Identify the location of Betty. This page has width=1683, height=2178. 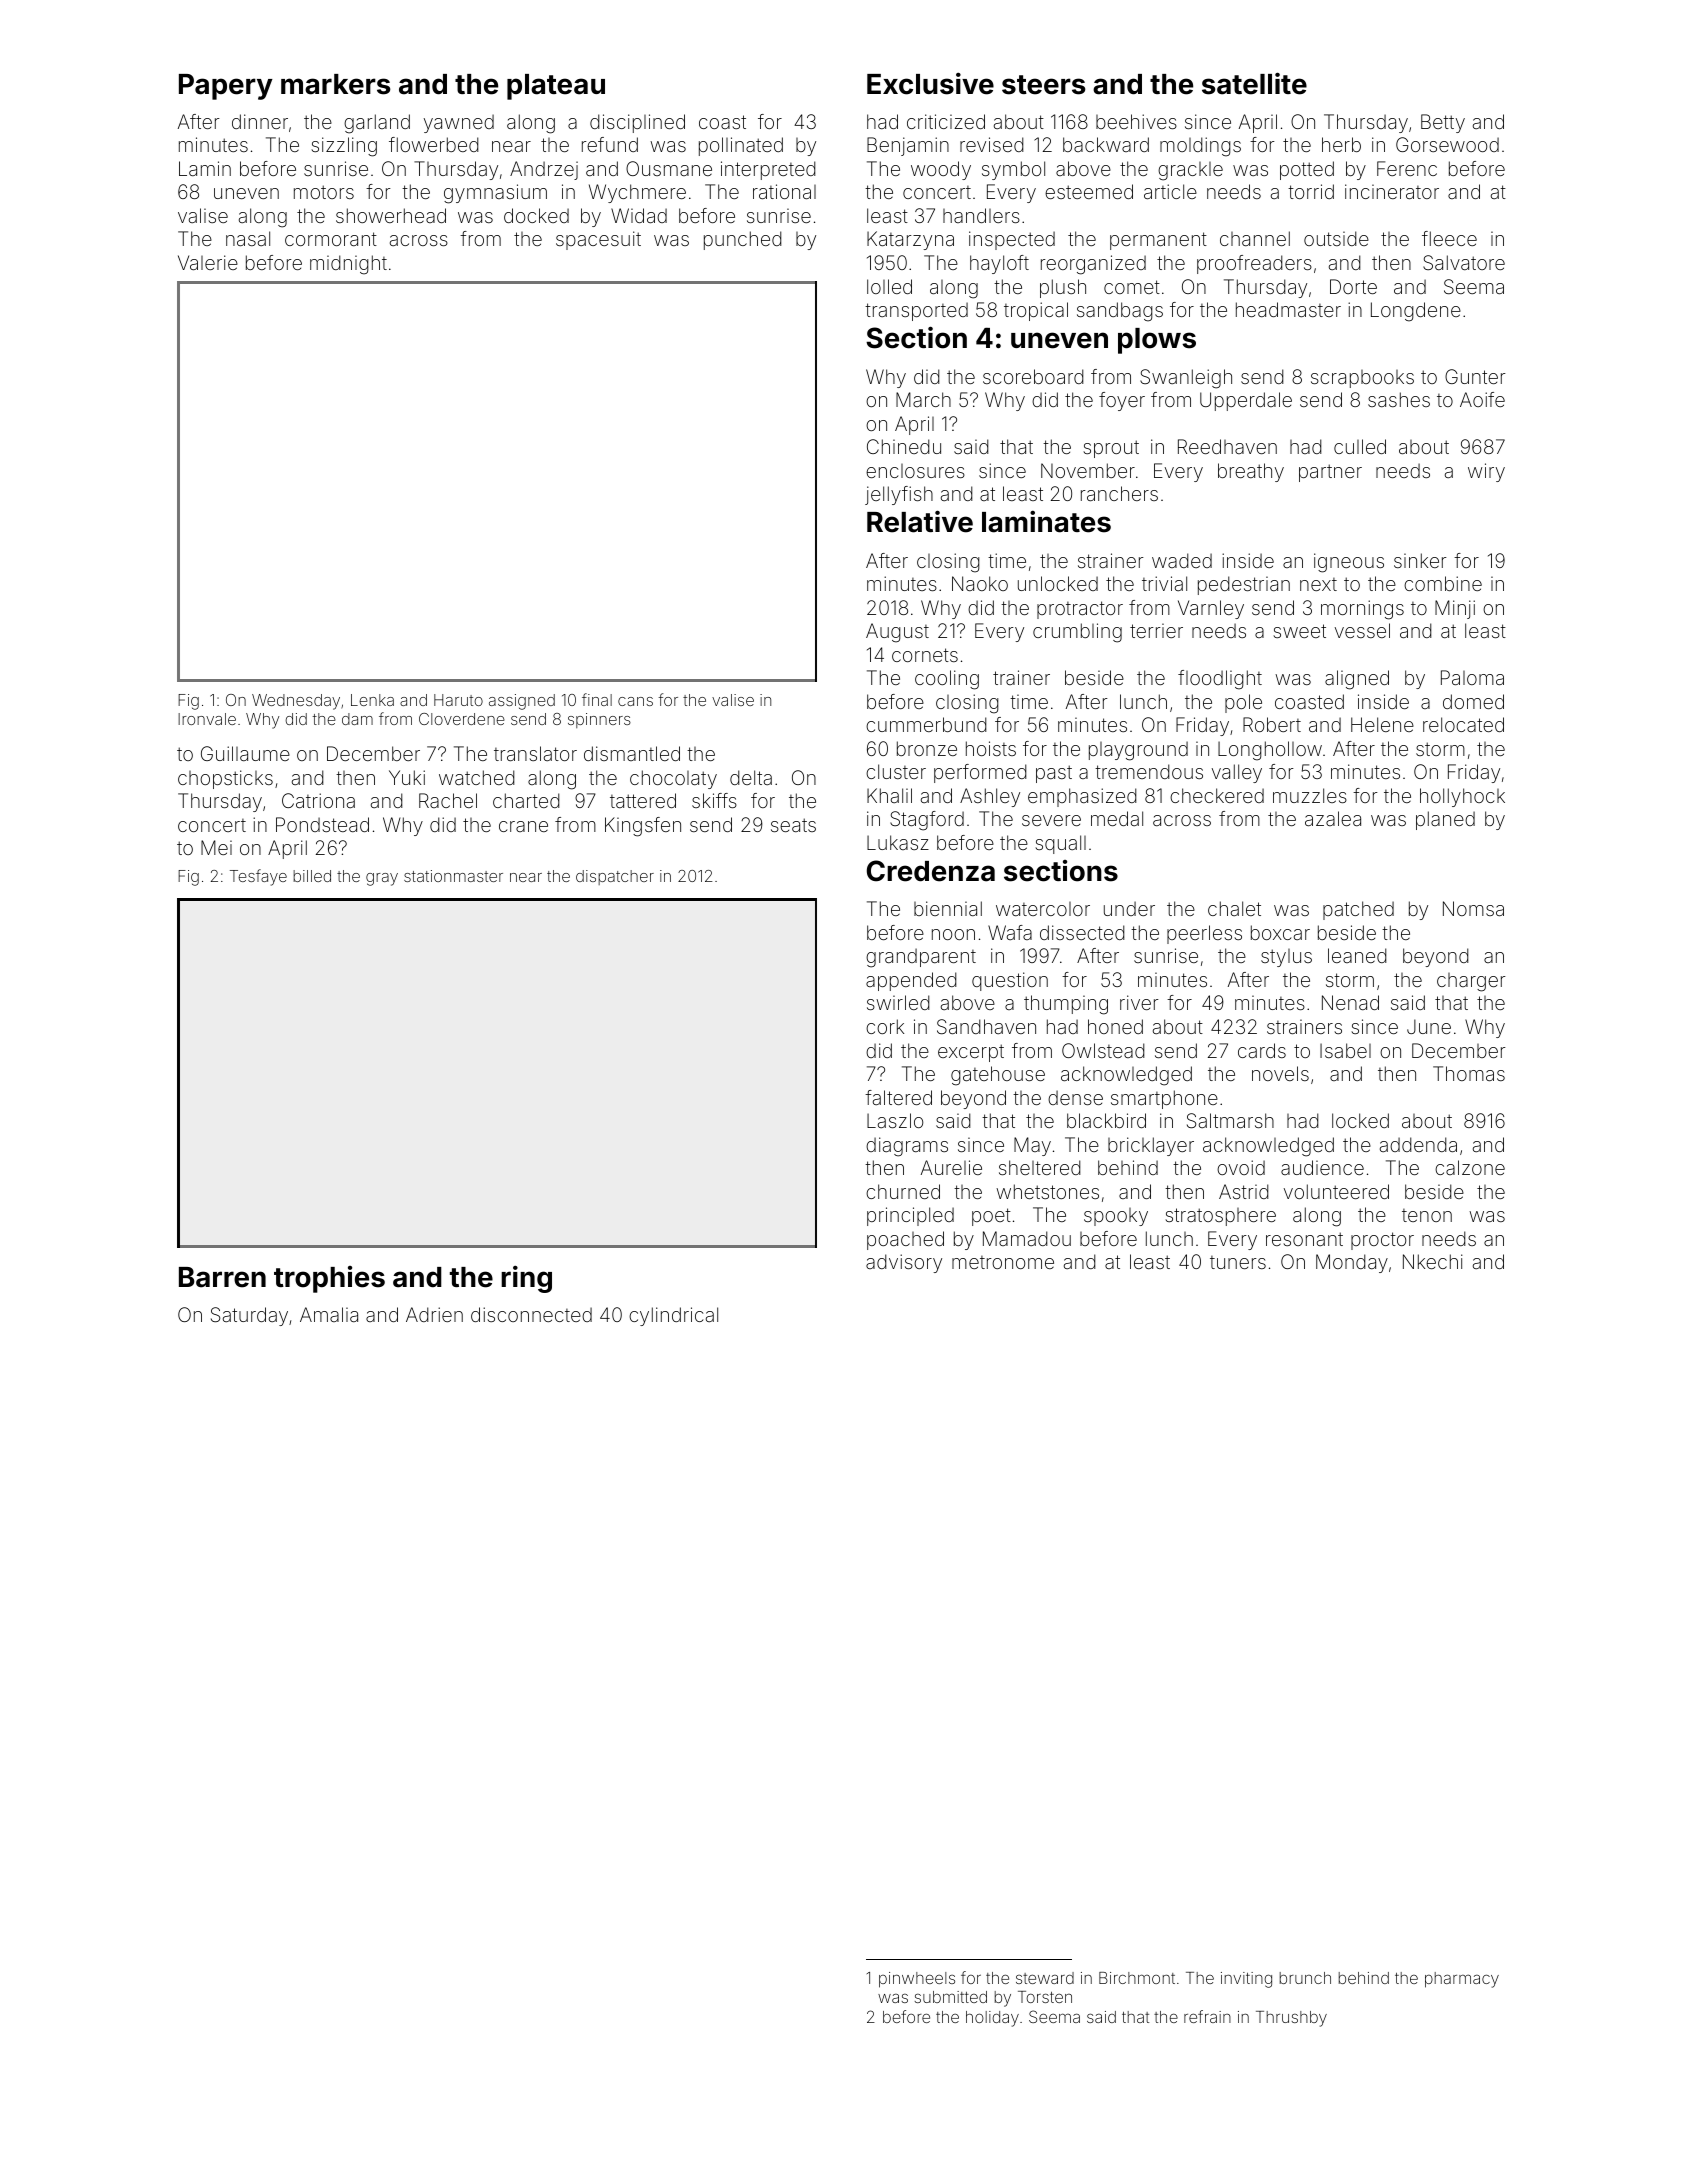
(1443, 123).
